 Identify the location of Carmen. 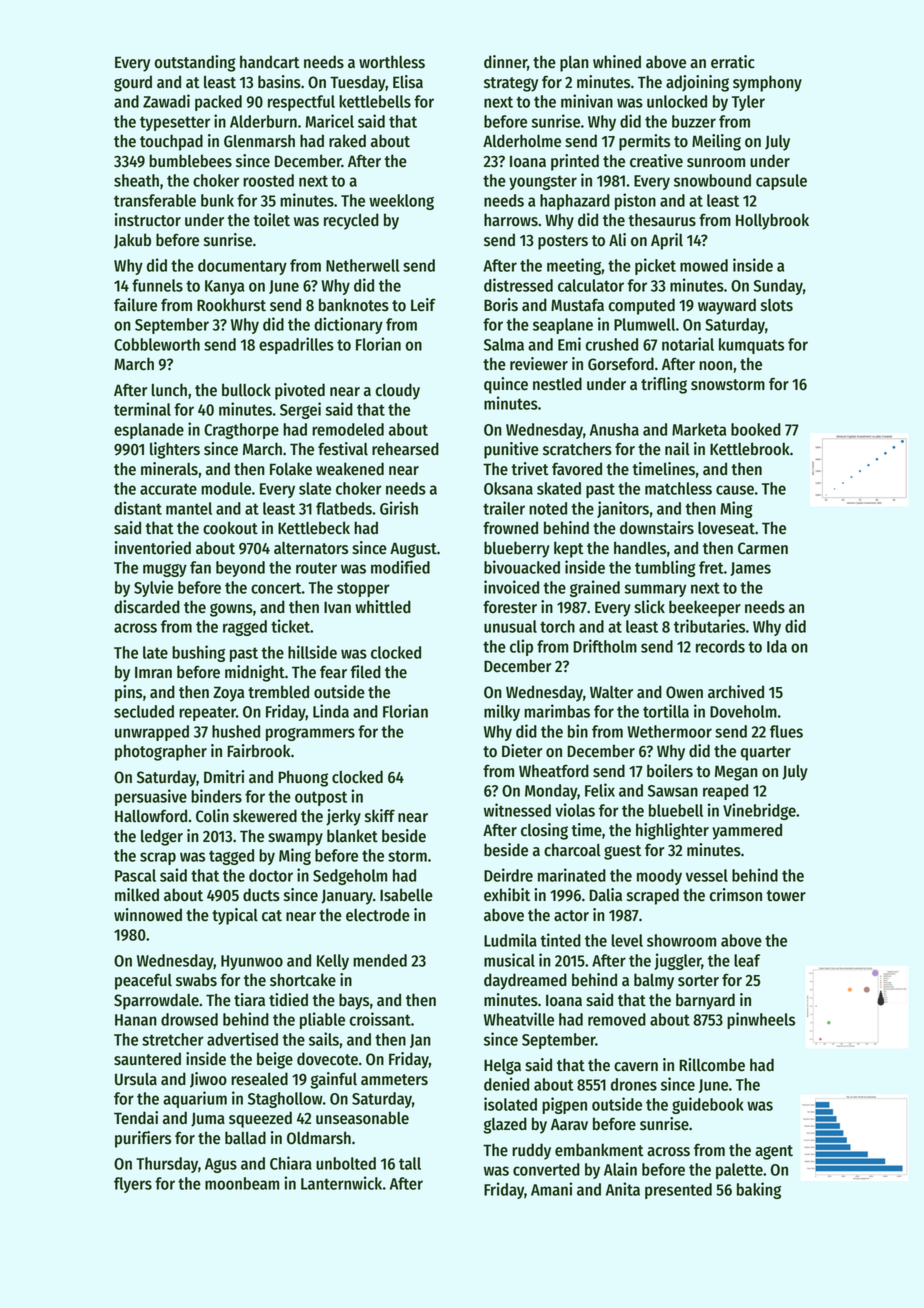
(763, 548).
